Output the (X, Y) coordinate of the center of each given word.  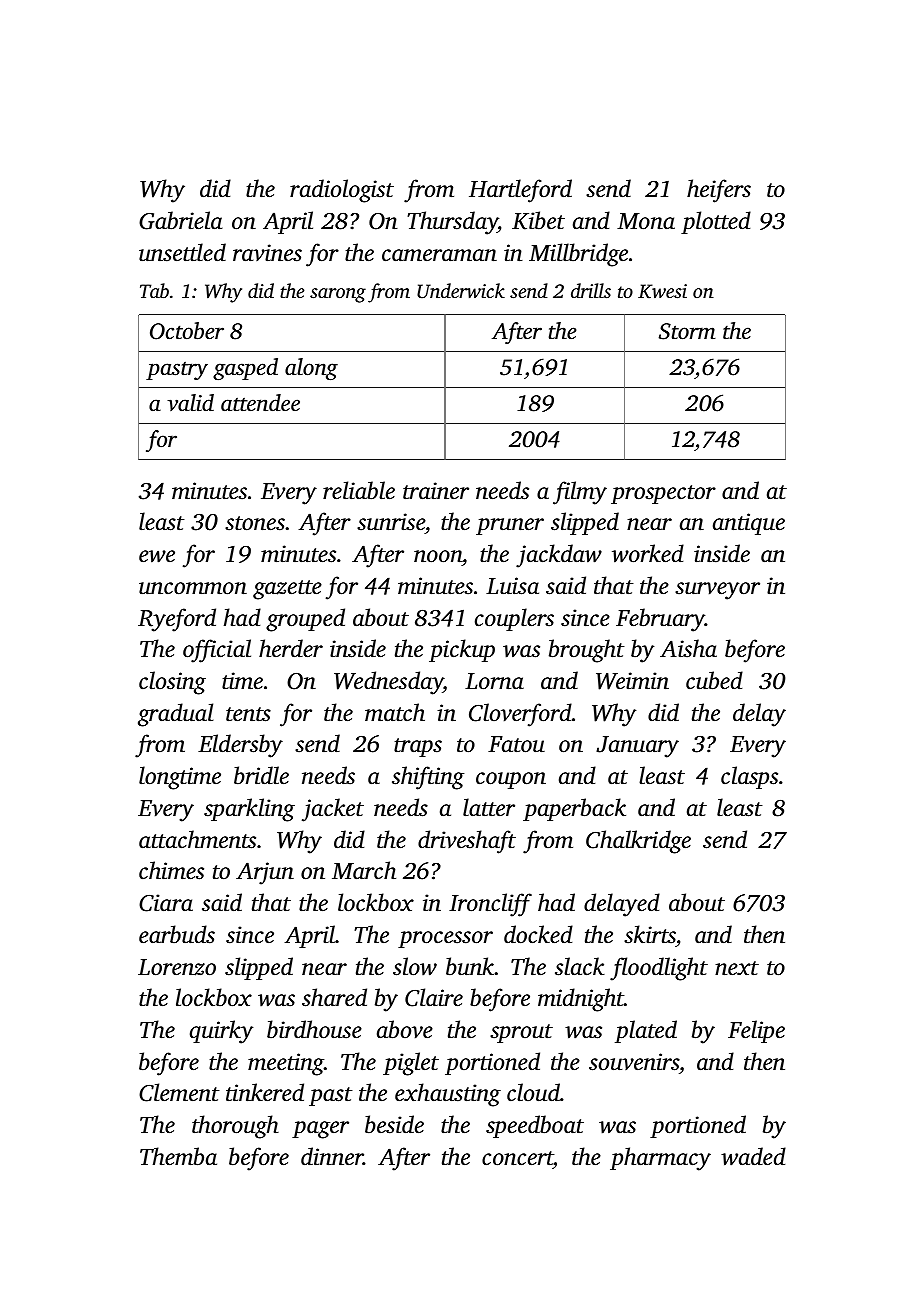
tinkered (265, 1092)
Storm (687, 331)
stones (255, 523)
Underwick (461, 291)
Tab (154, 290)
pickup (462, 650)
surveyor (717, 591)
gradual (175, 715)
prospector (663, 494)
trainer (436, 491)
